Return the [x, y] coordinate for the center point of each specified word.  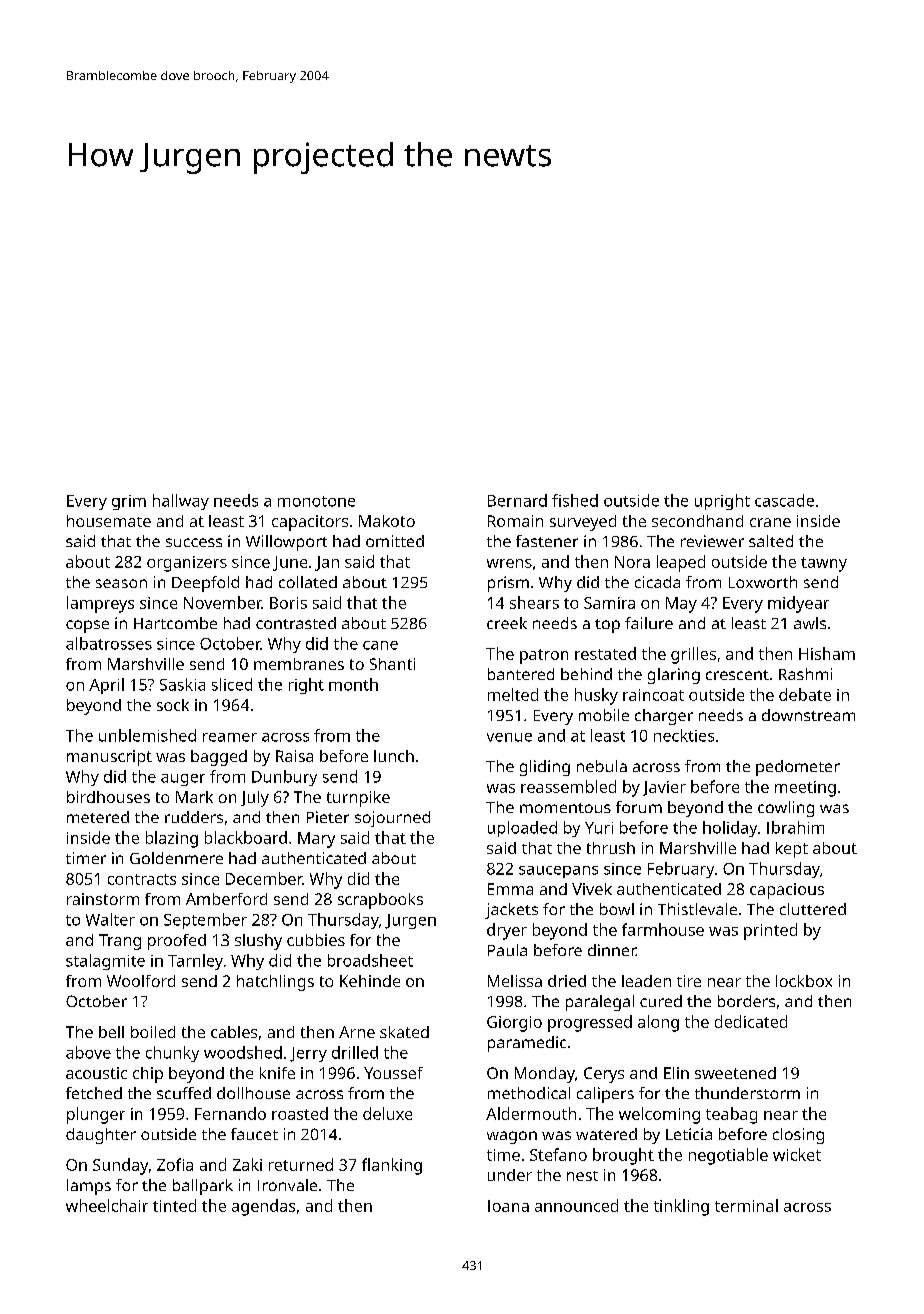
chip [148, 1075]
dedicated [751, 1021]
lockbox [804, 981]
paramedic [527, 1044]
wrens [509, 563]
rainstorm [103, 899]
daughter [101, 1136]
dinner [612, 950]
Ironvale [287, 1185]
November [223, 602]
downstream [808, 715]
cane [380, 645]
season [121, 583]
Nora [632, 562]
